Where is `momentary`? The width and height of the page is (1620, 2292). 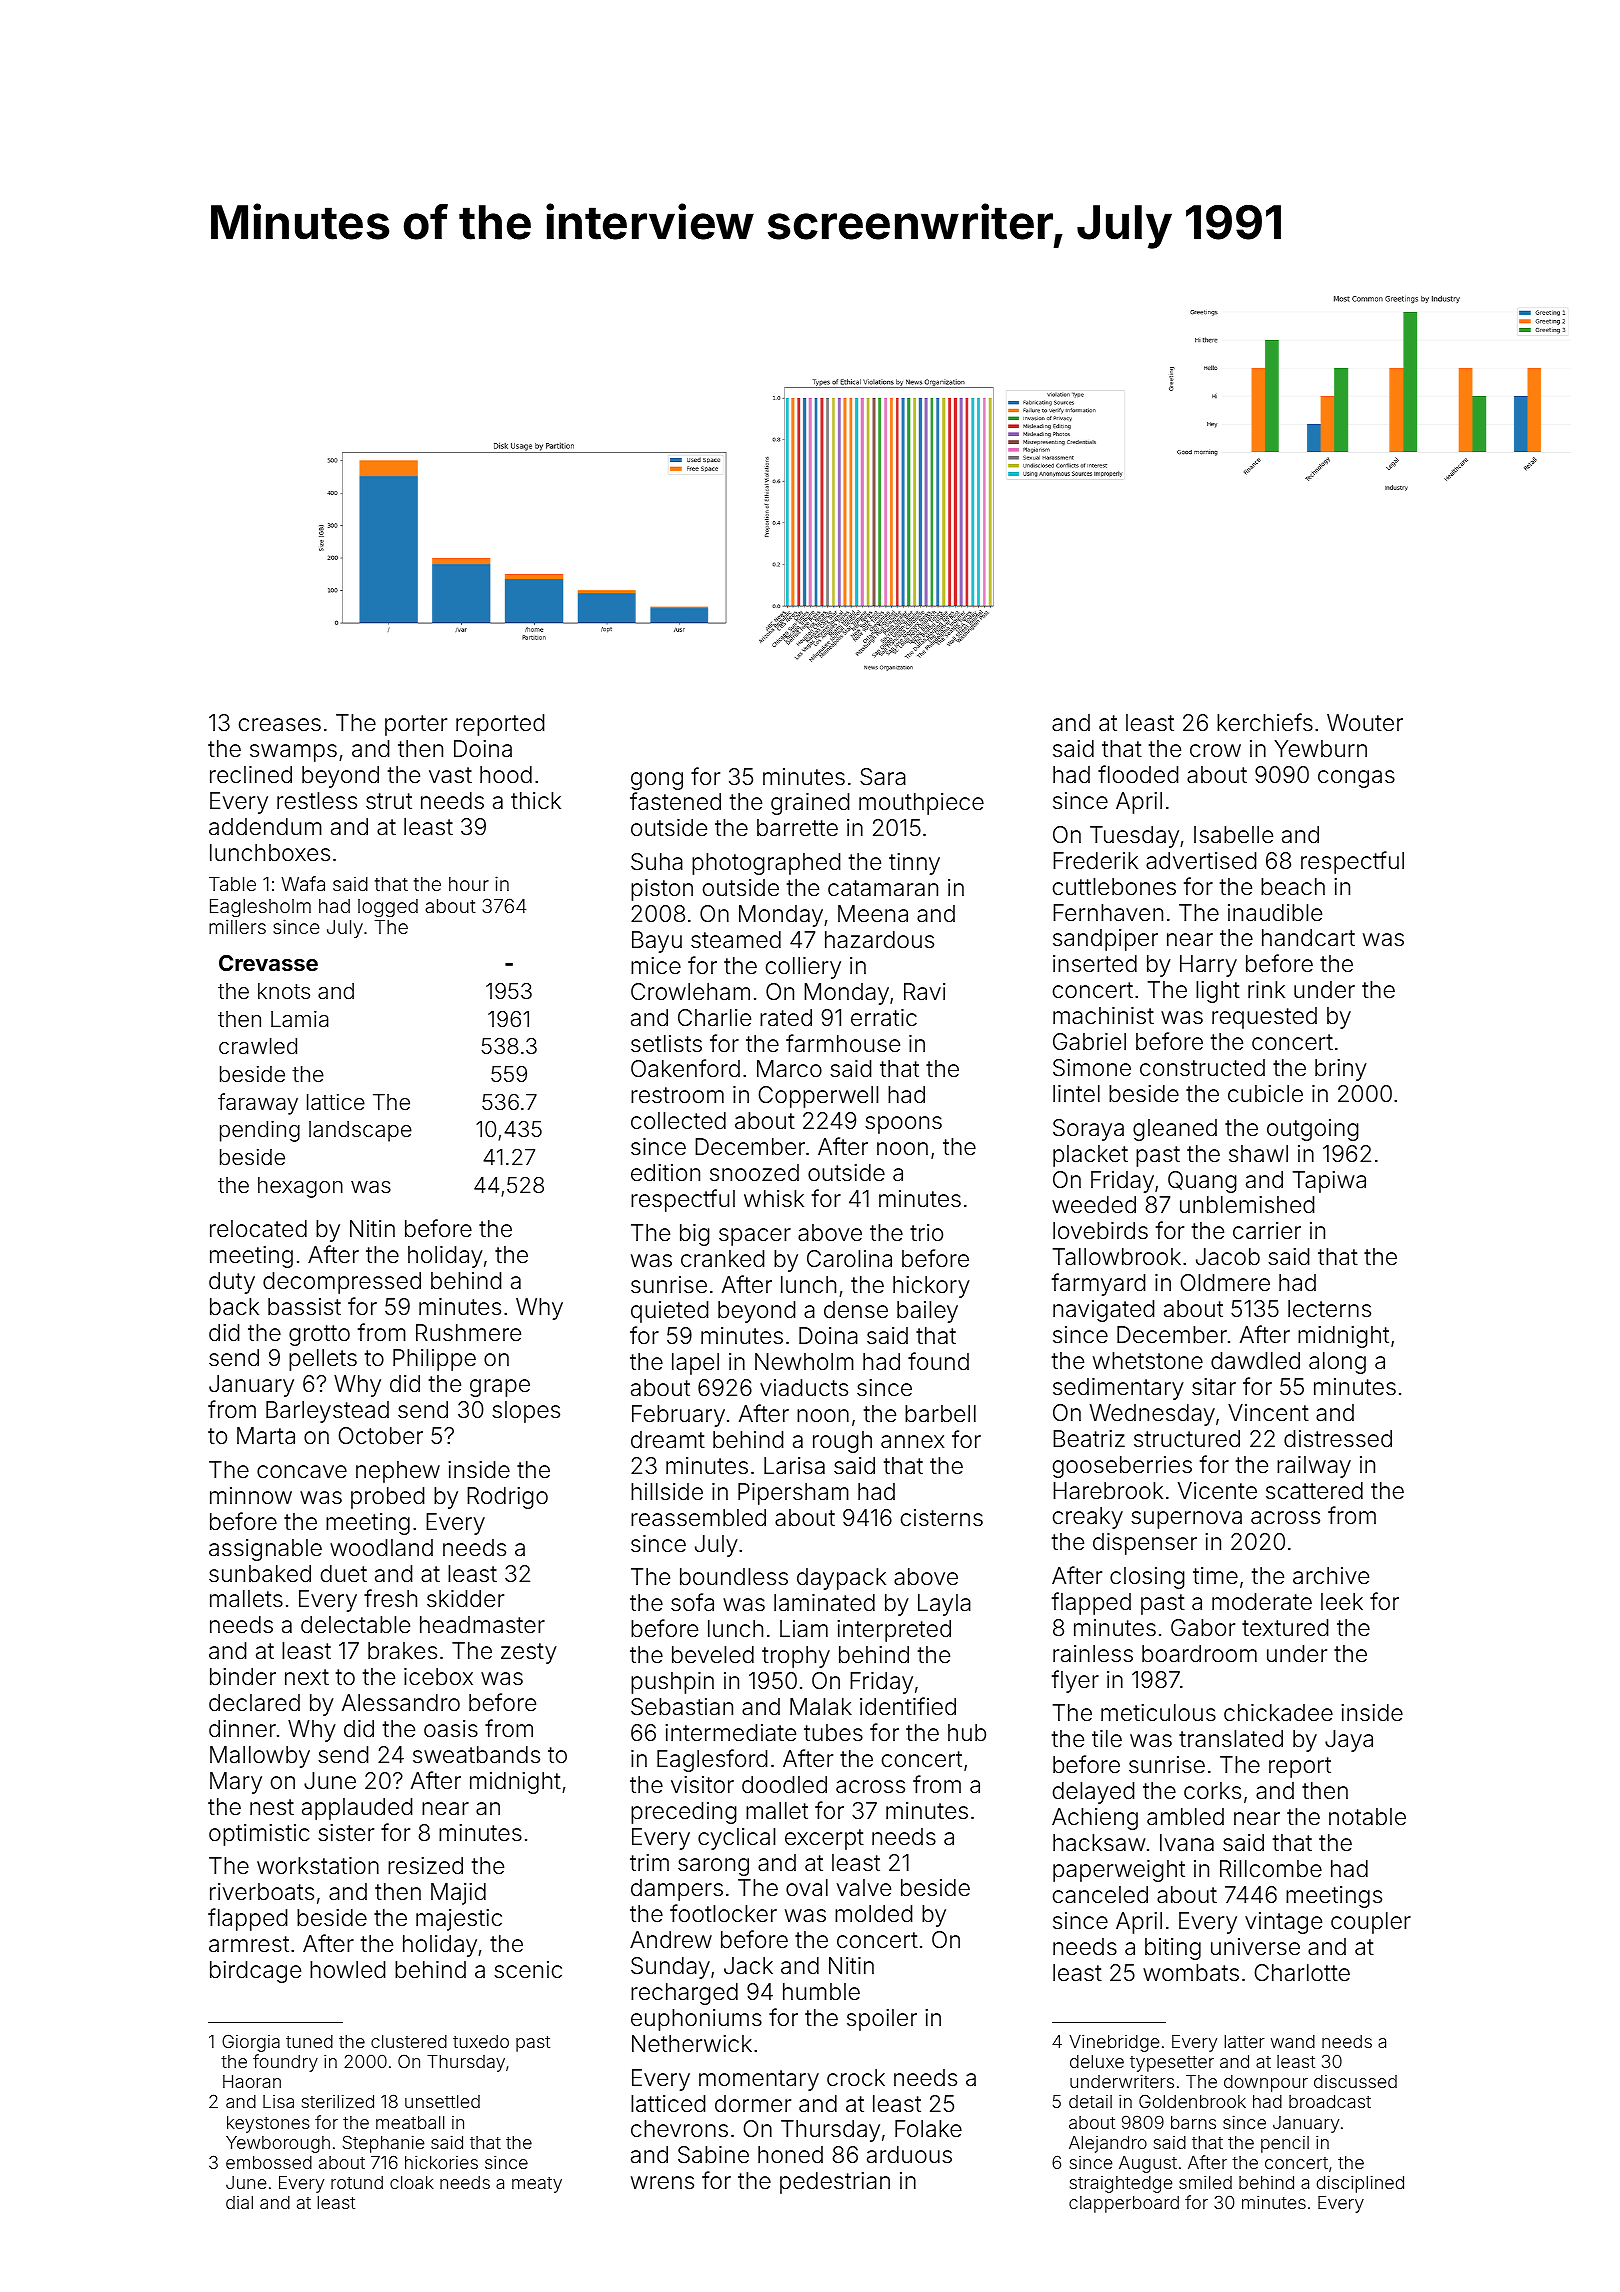 momentary is located at coordinates (759, 2080).
